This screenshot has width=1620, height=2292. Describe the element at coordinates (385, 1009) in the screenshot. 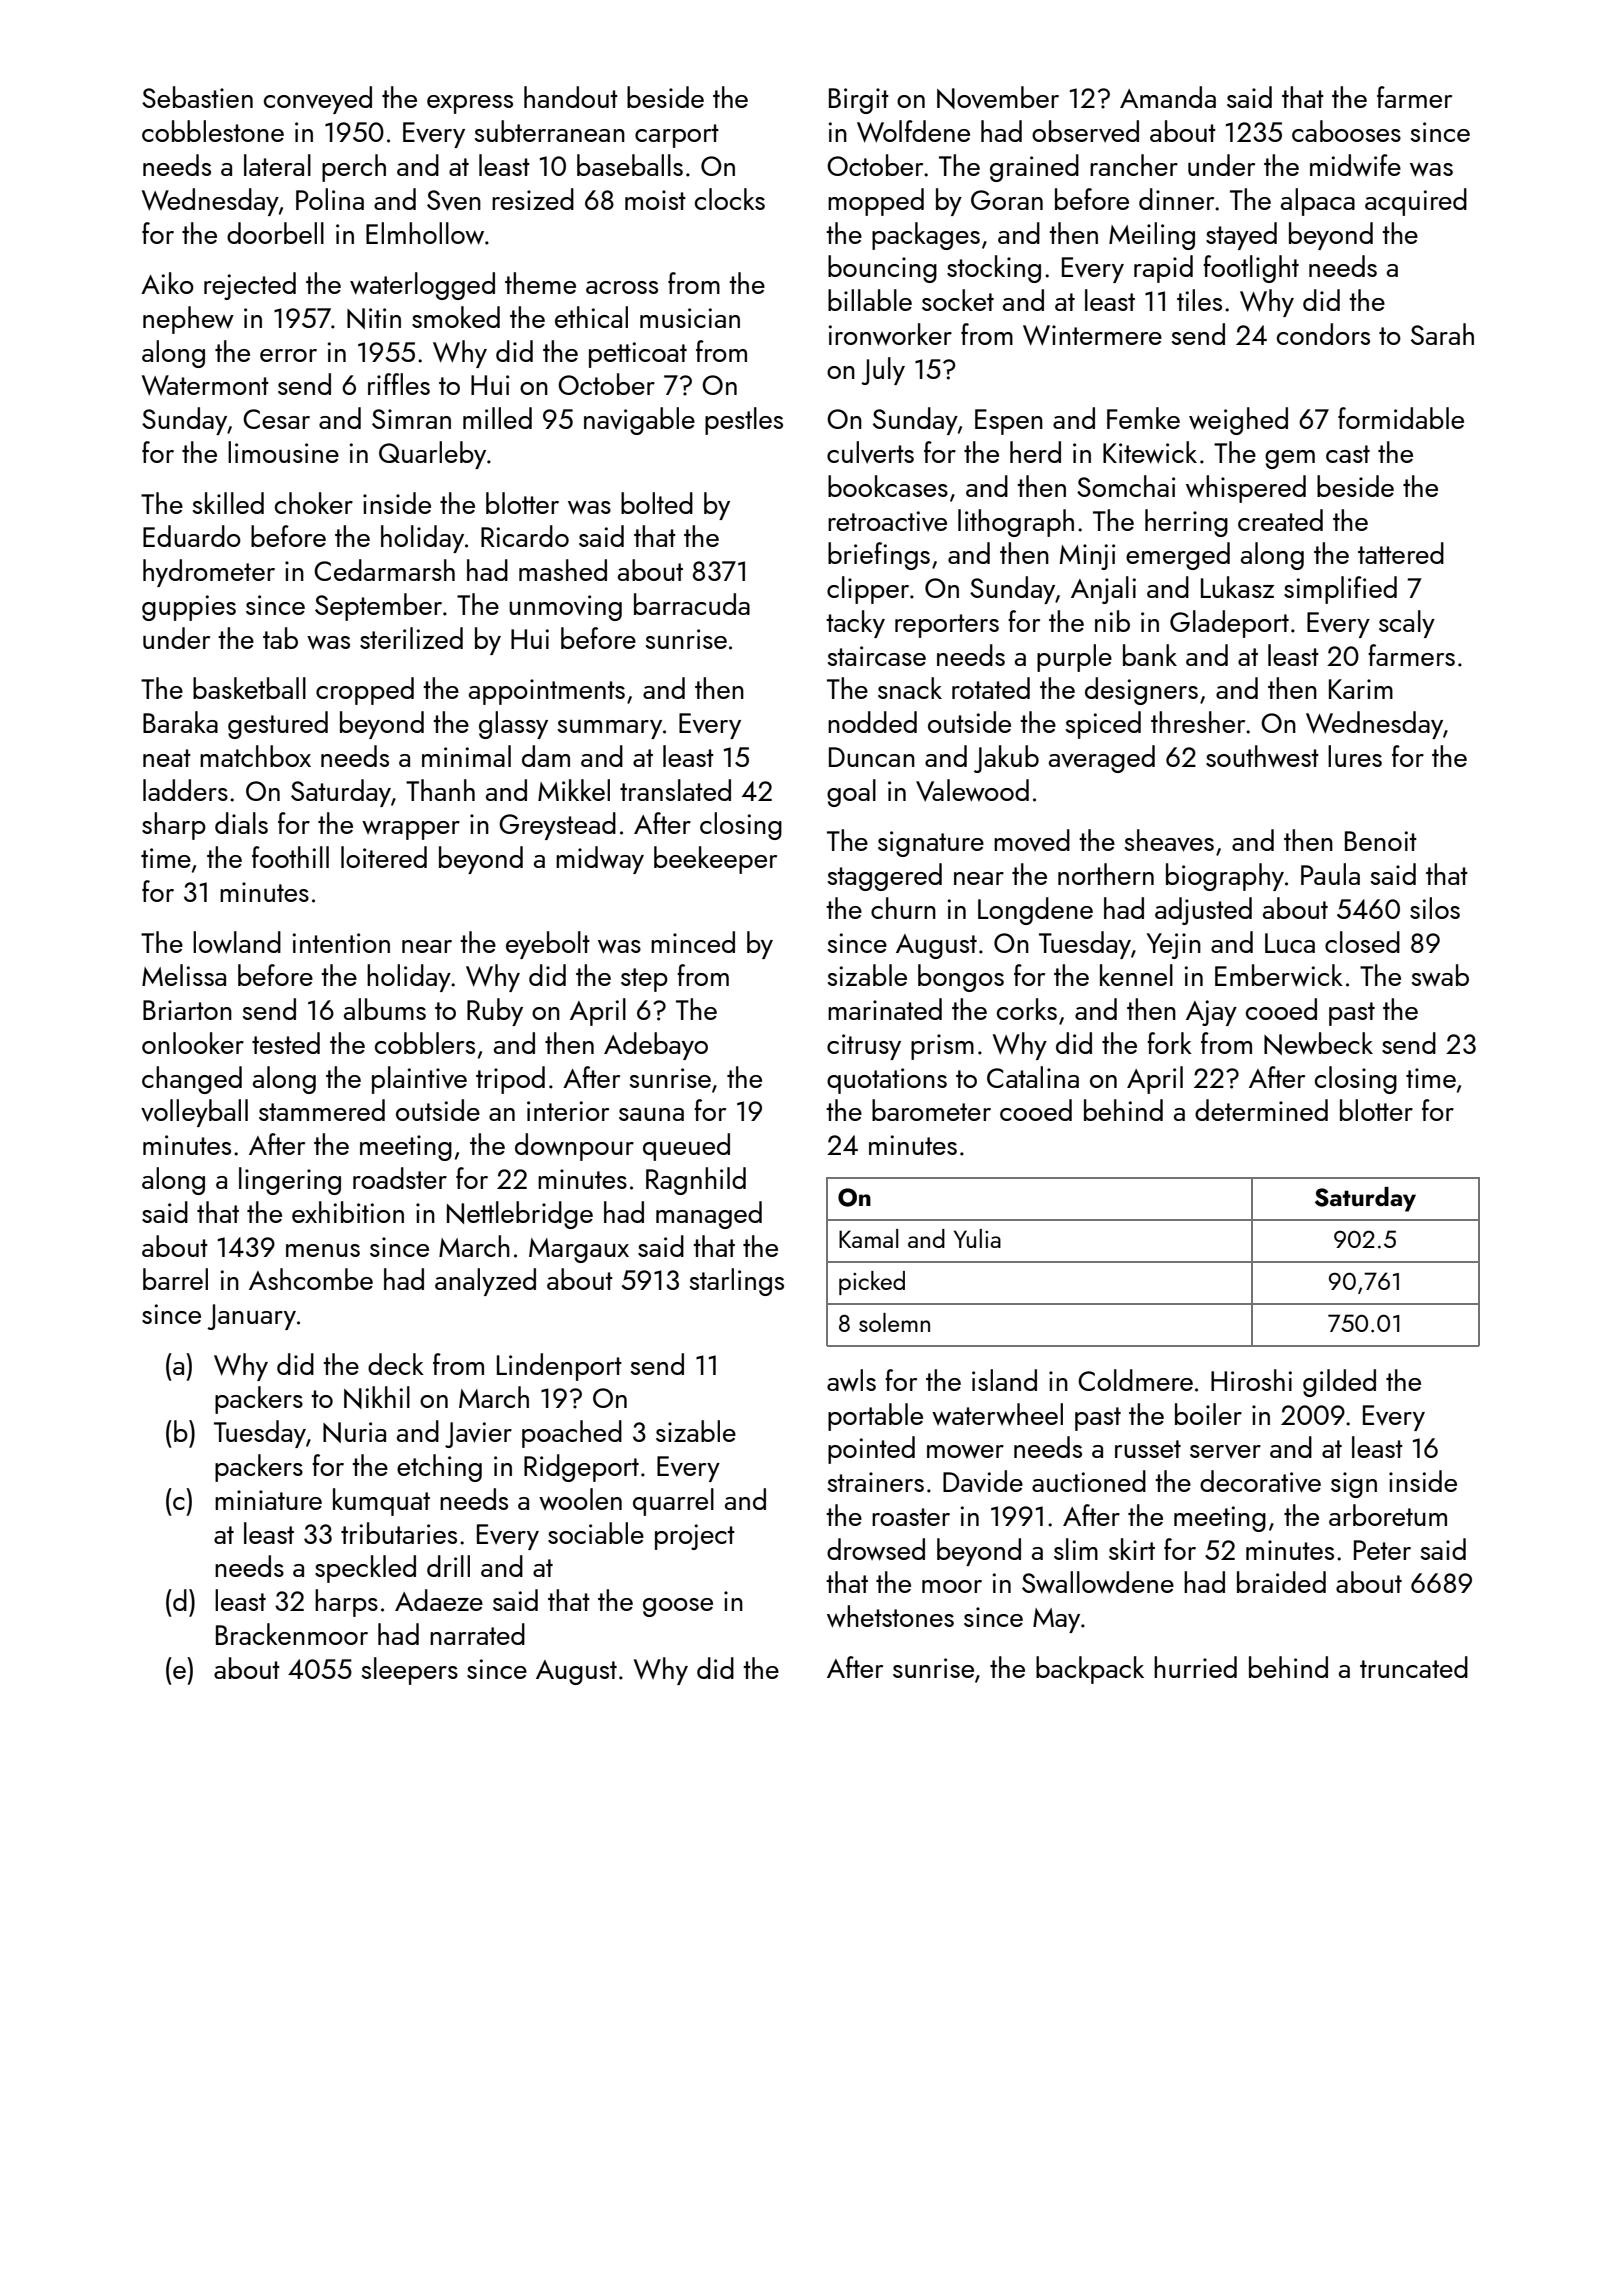

I see `albums` at that location.
